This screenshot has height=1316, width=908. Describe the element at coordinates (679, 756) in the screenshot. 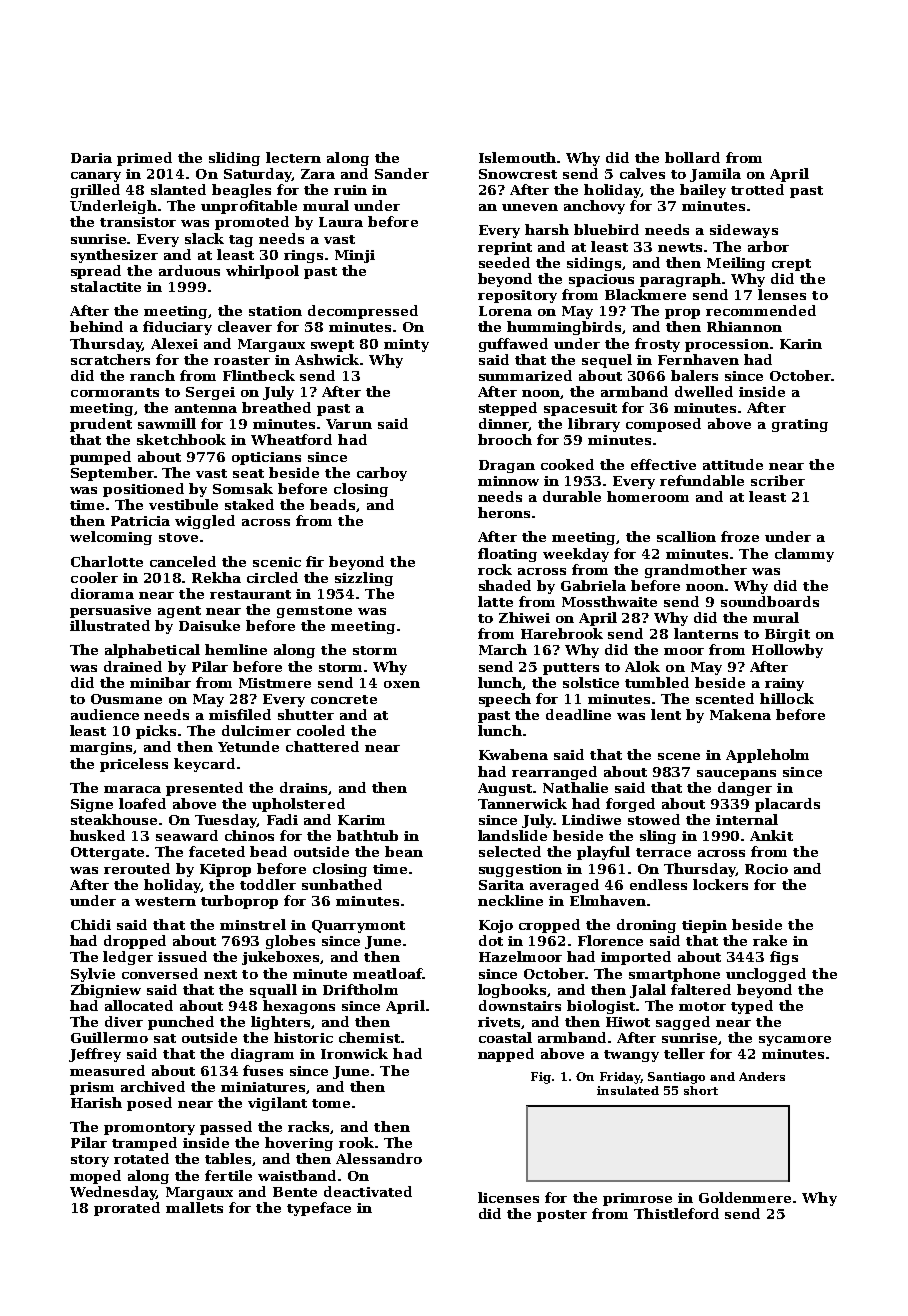

I see `scene` at that location.
